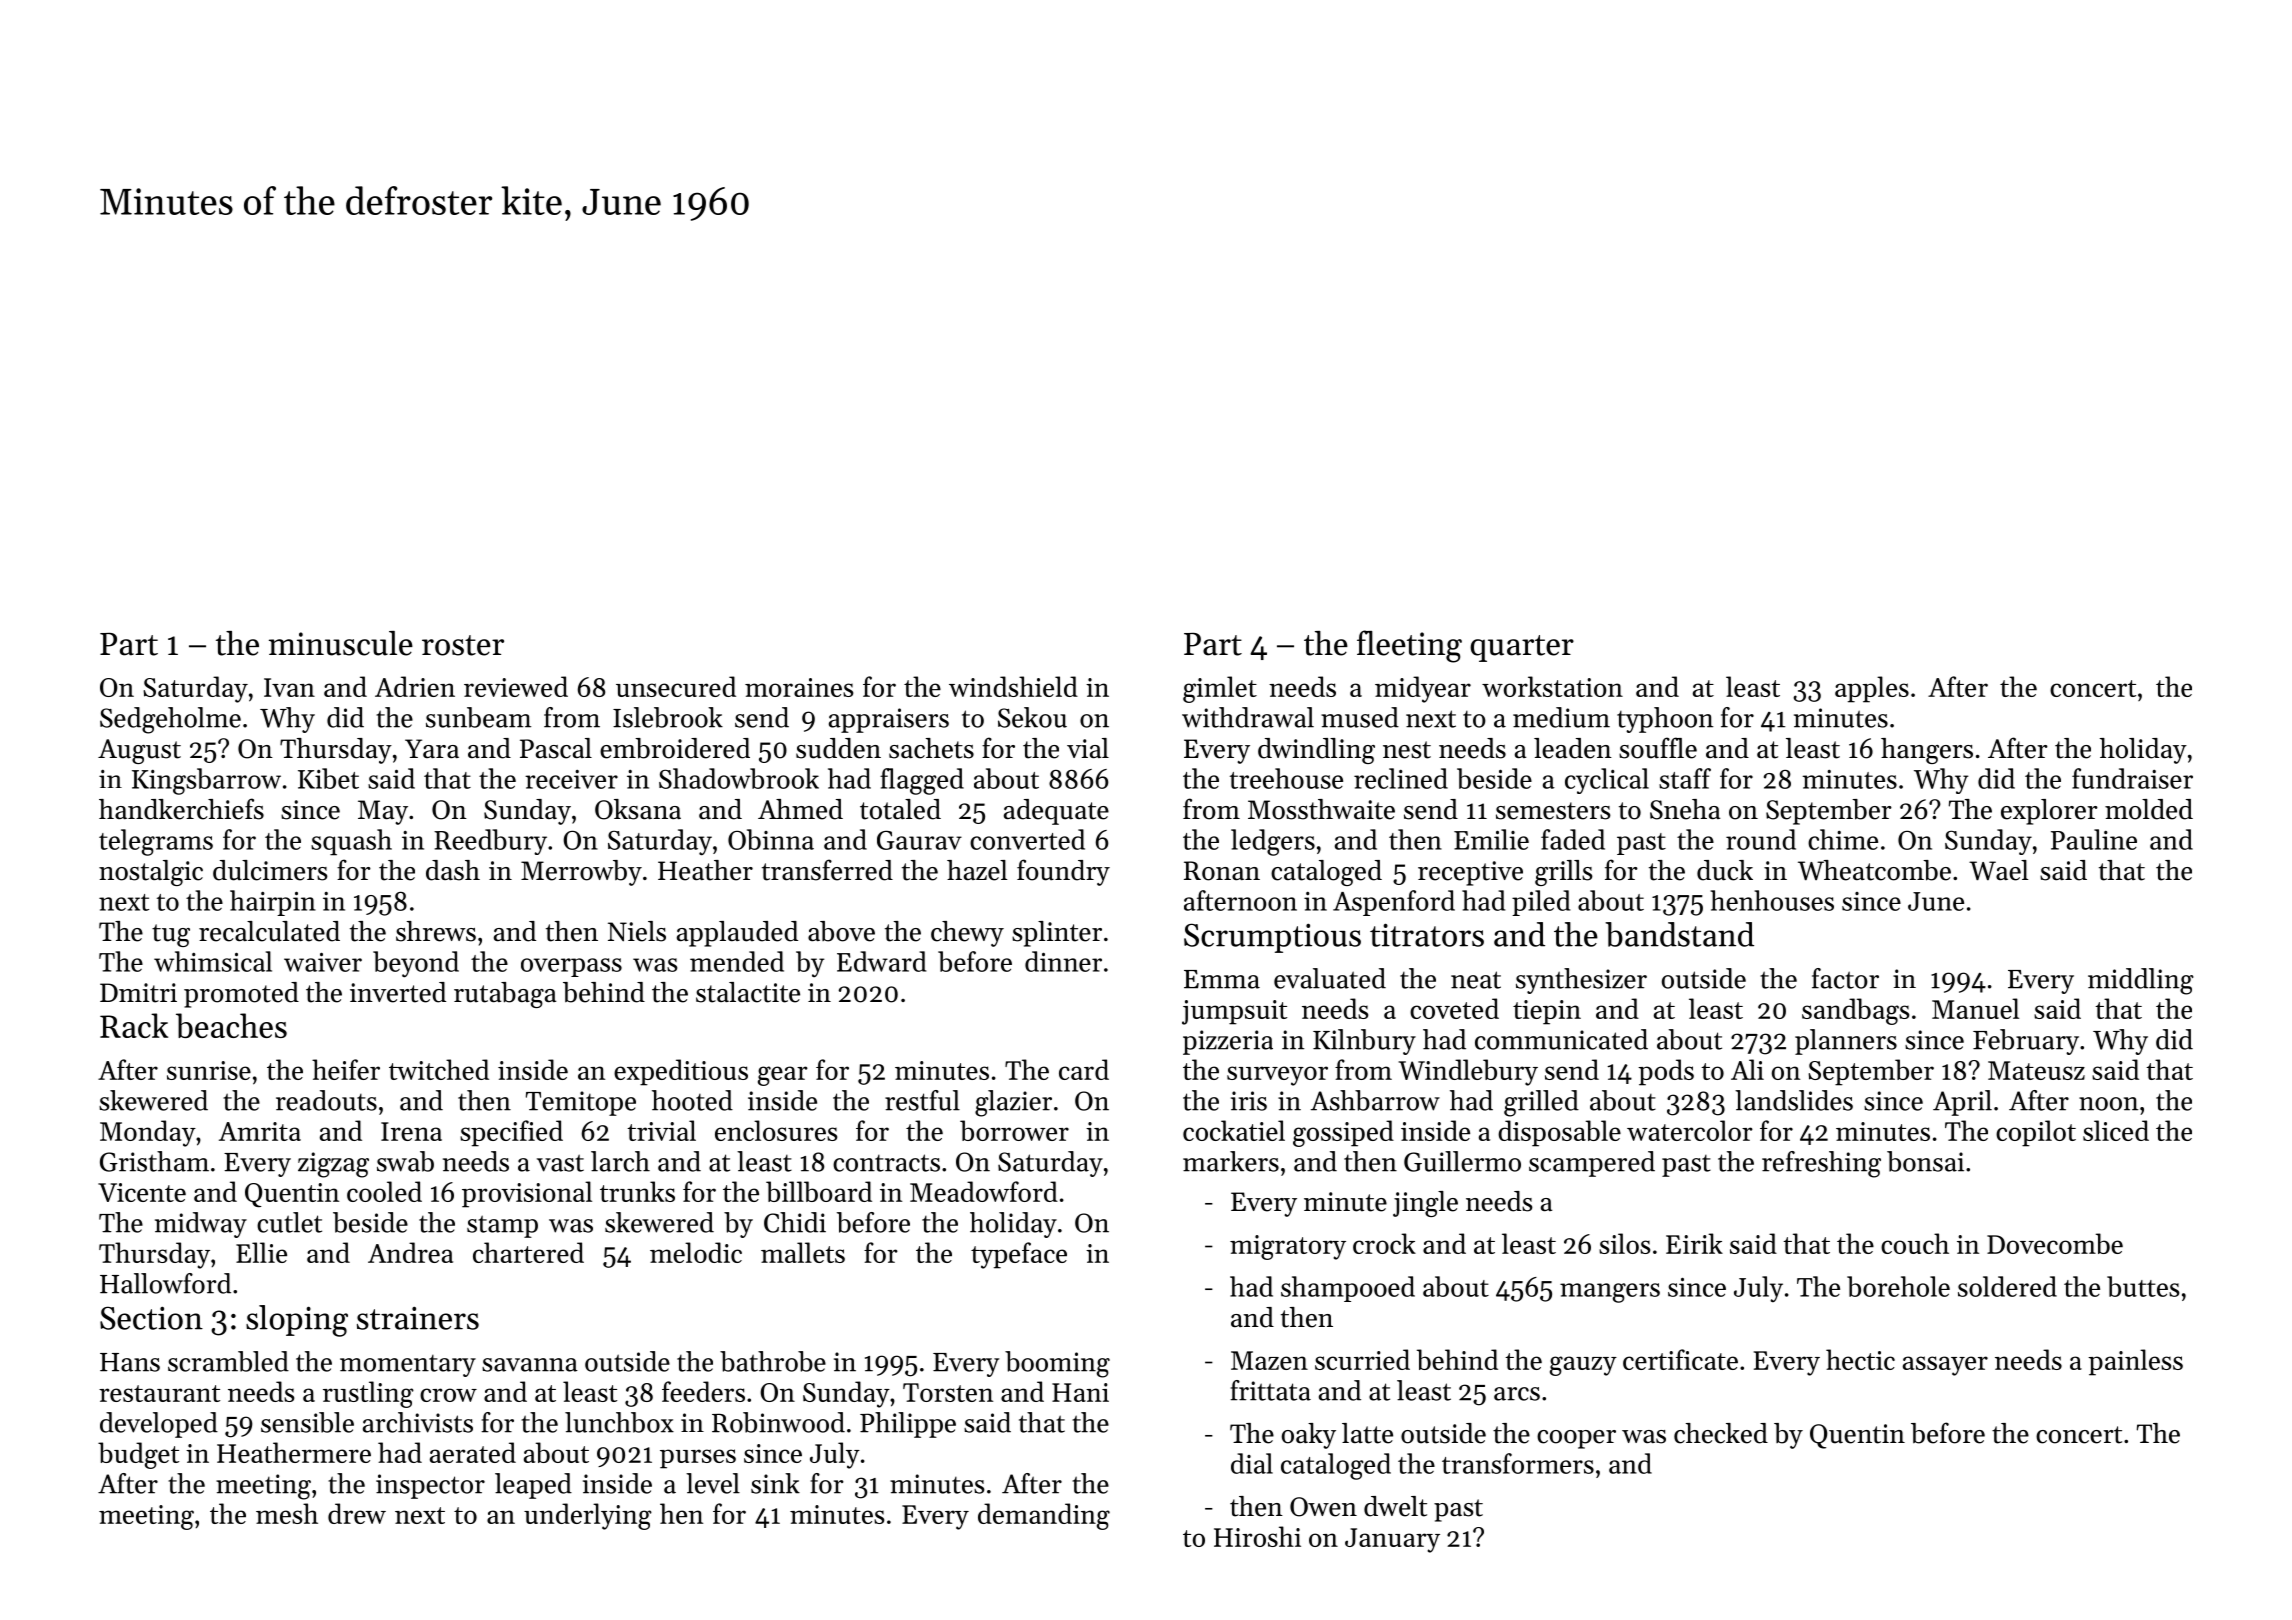  Describe the element at coordinates (1222, 979) in the screenshot. I see `Emma` at that location.
